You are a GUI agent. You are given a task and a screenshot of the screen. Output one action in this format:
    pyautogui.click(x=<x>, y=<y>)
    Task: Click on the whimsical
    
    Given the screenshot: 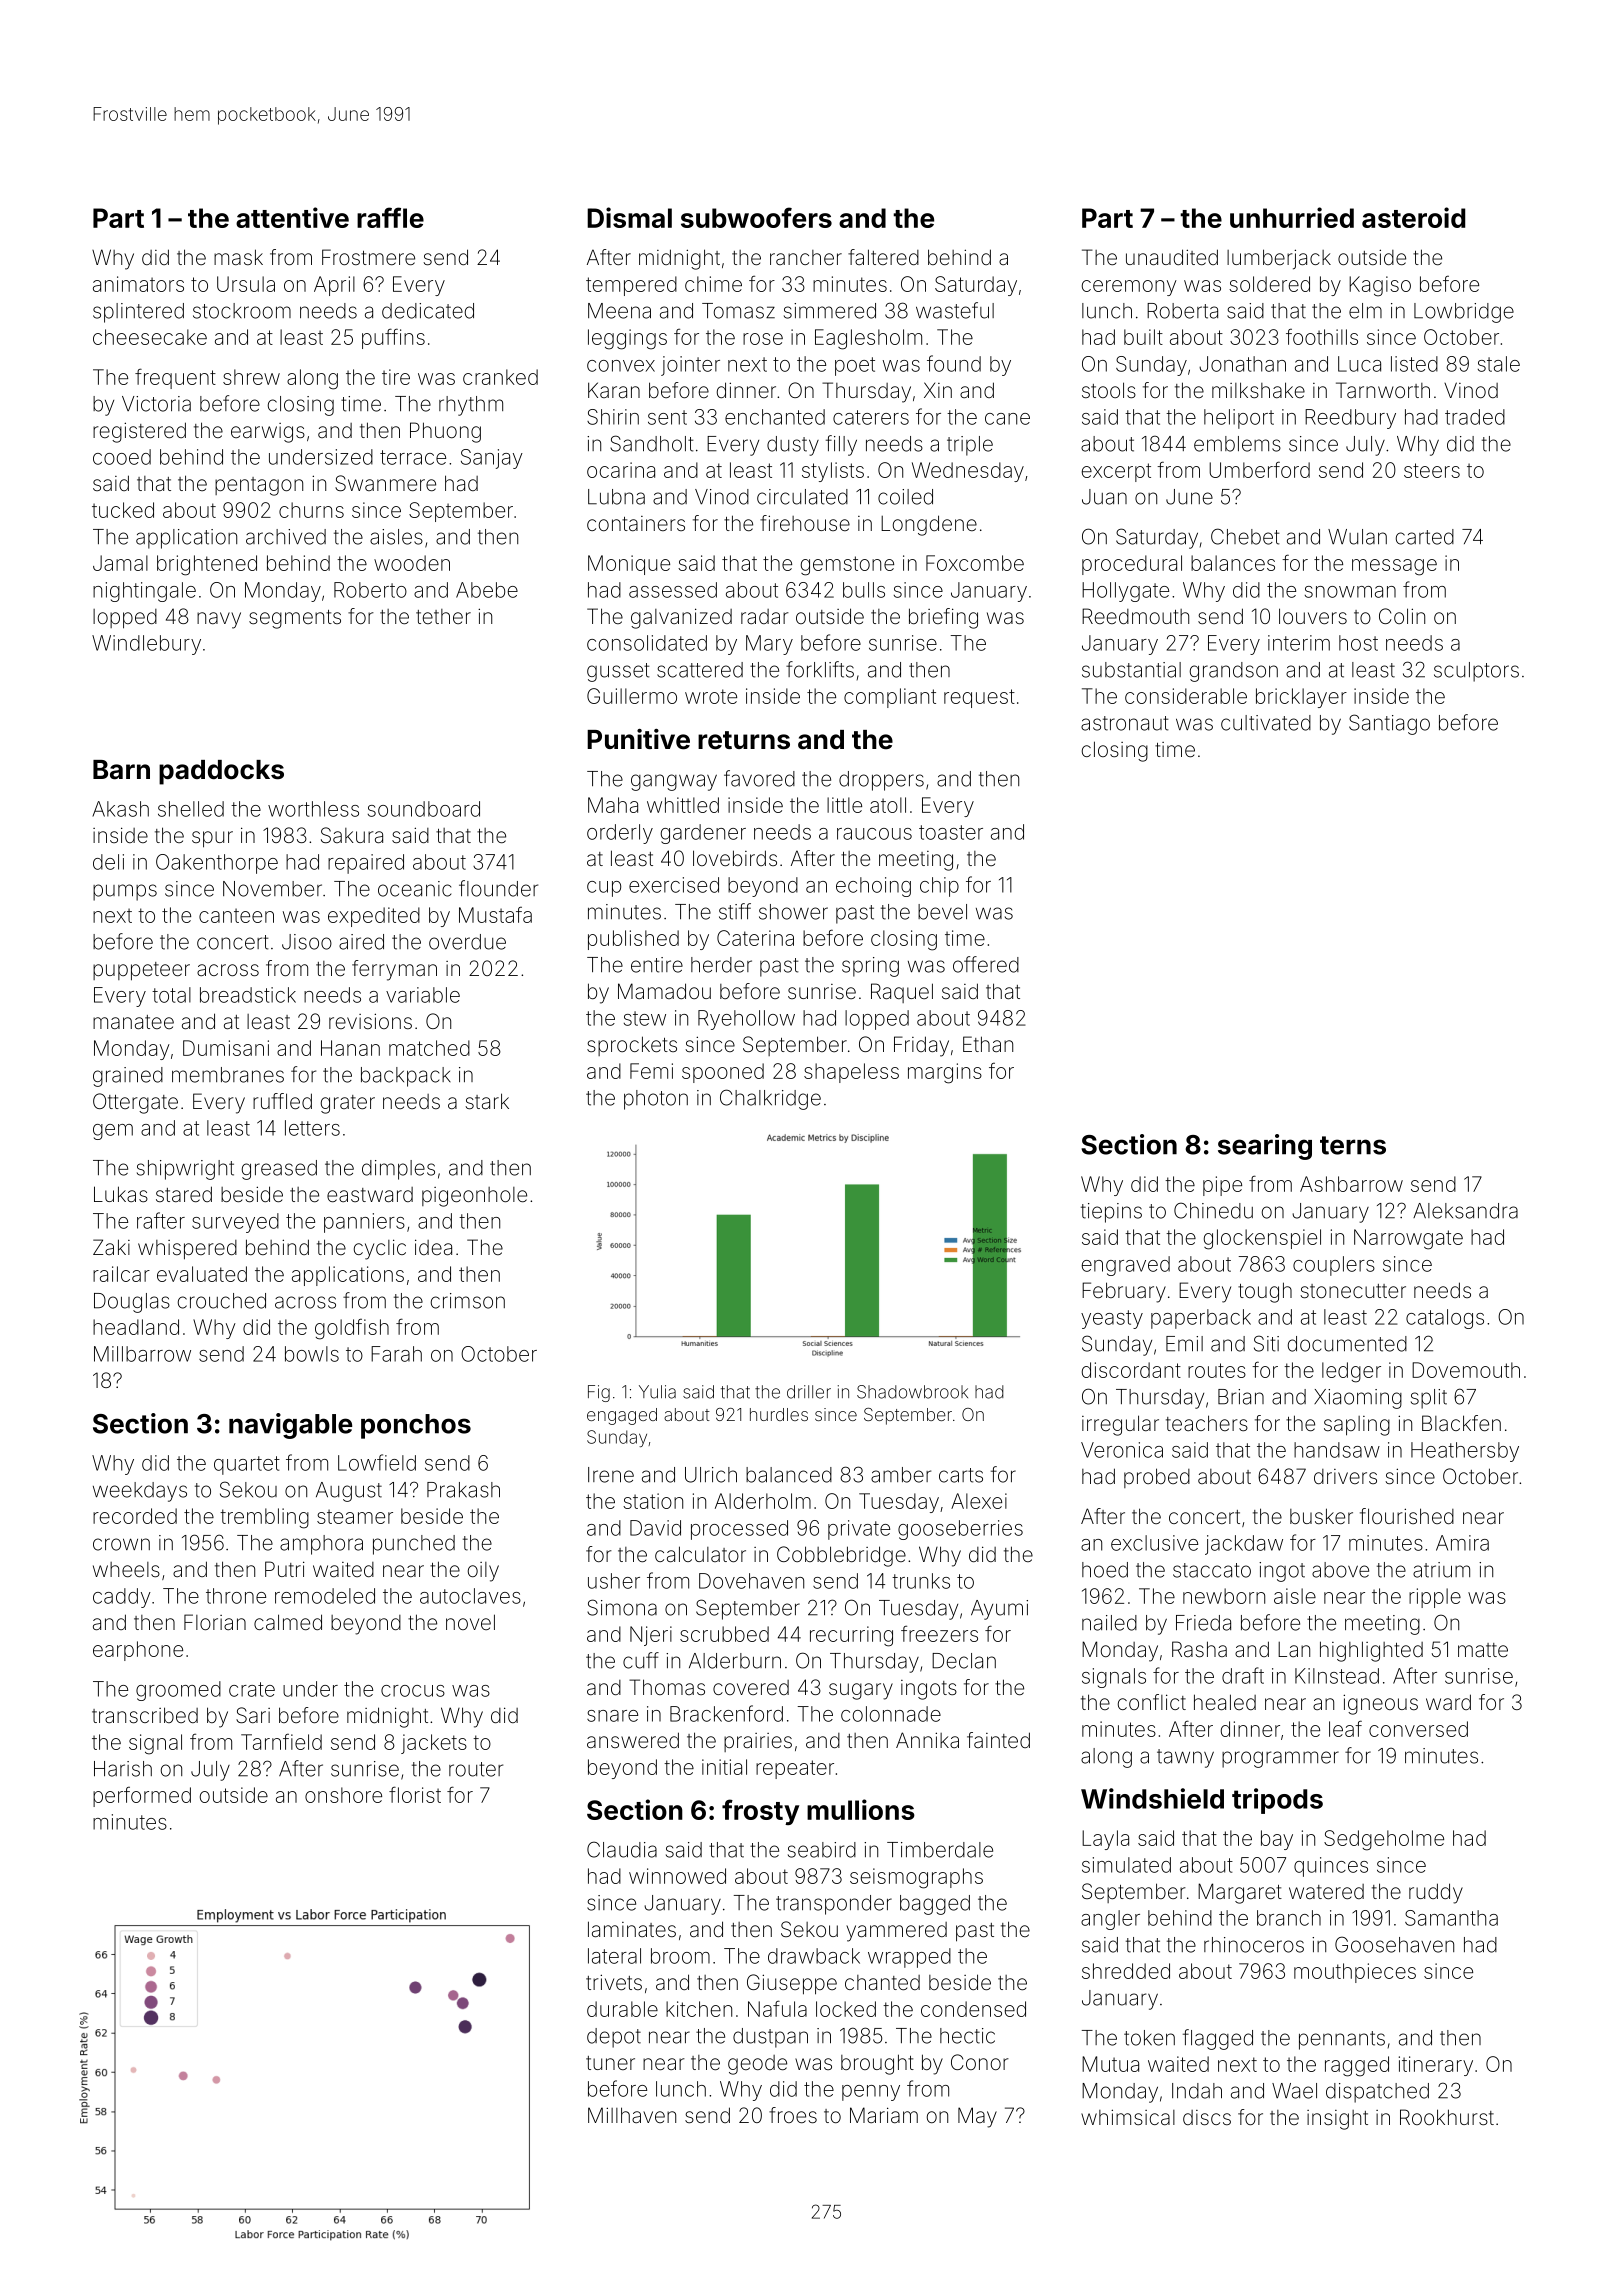 What is the action you would take?
    pyautogui.click(x=1128, y=2117)
